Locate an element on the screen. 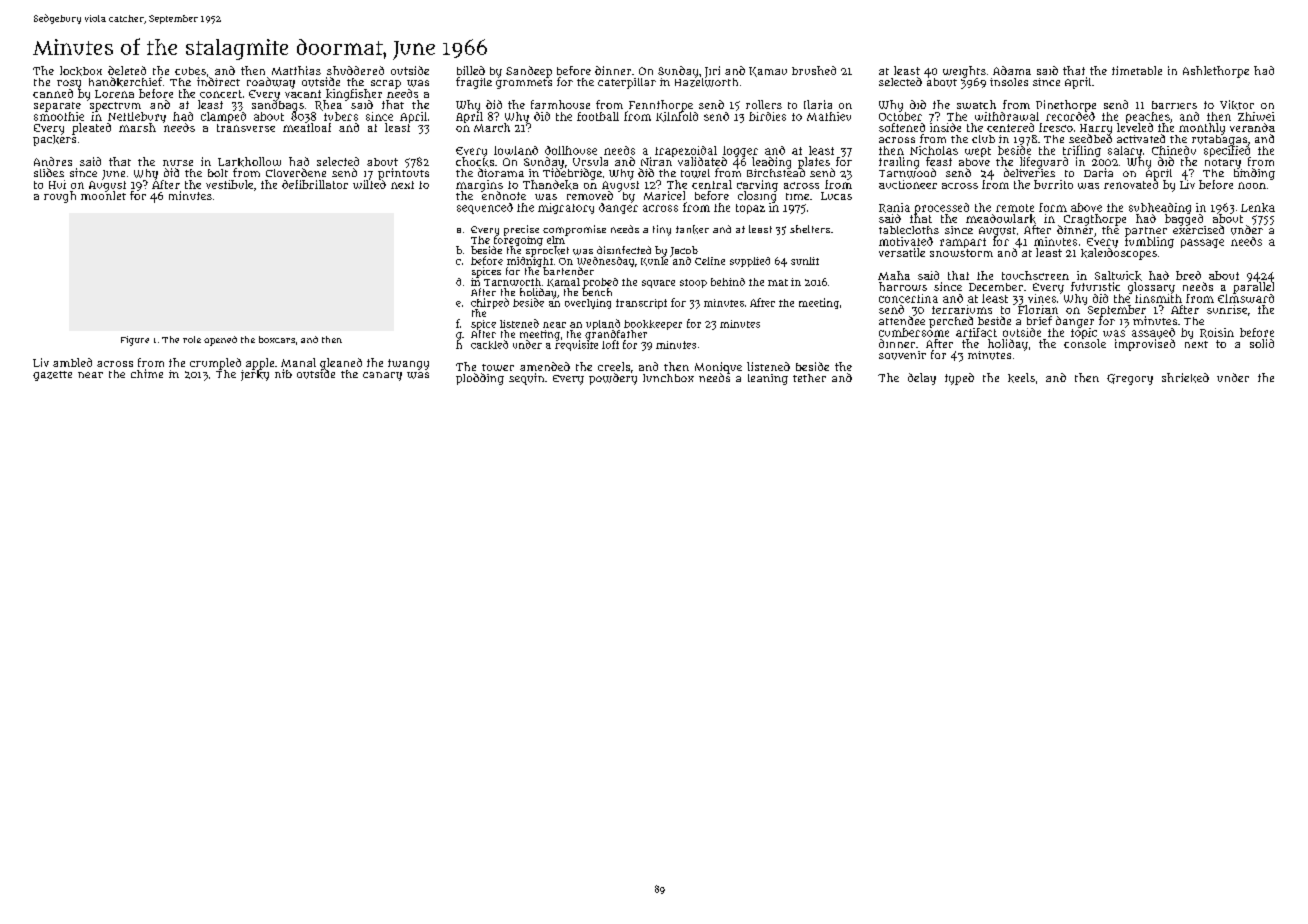  passage is located at coordinates (1202, 243).
